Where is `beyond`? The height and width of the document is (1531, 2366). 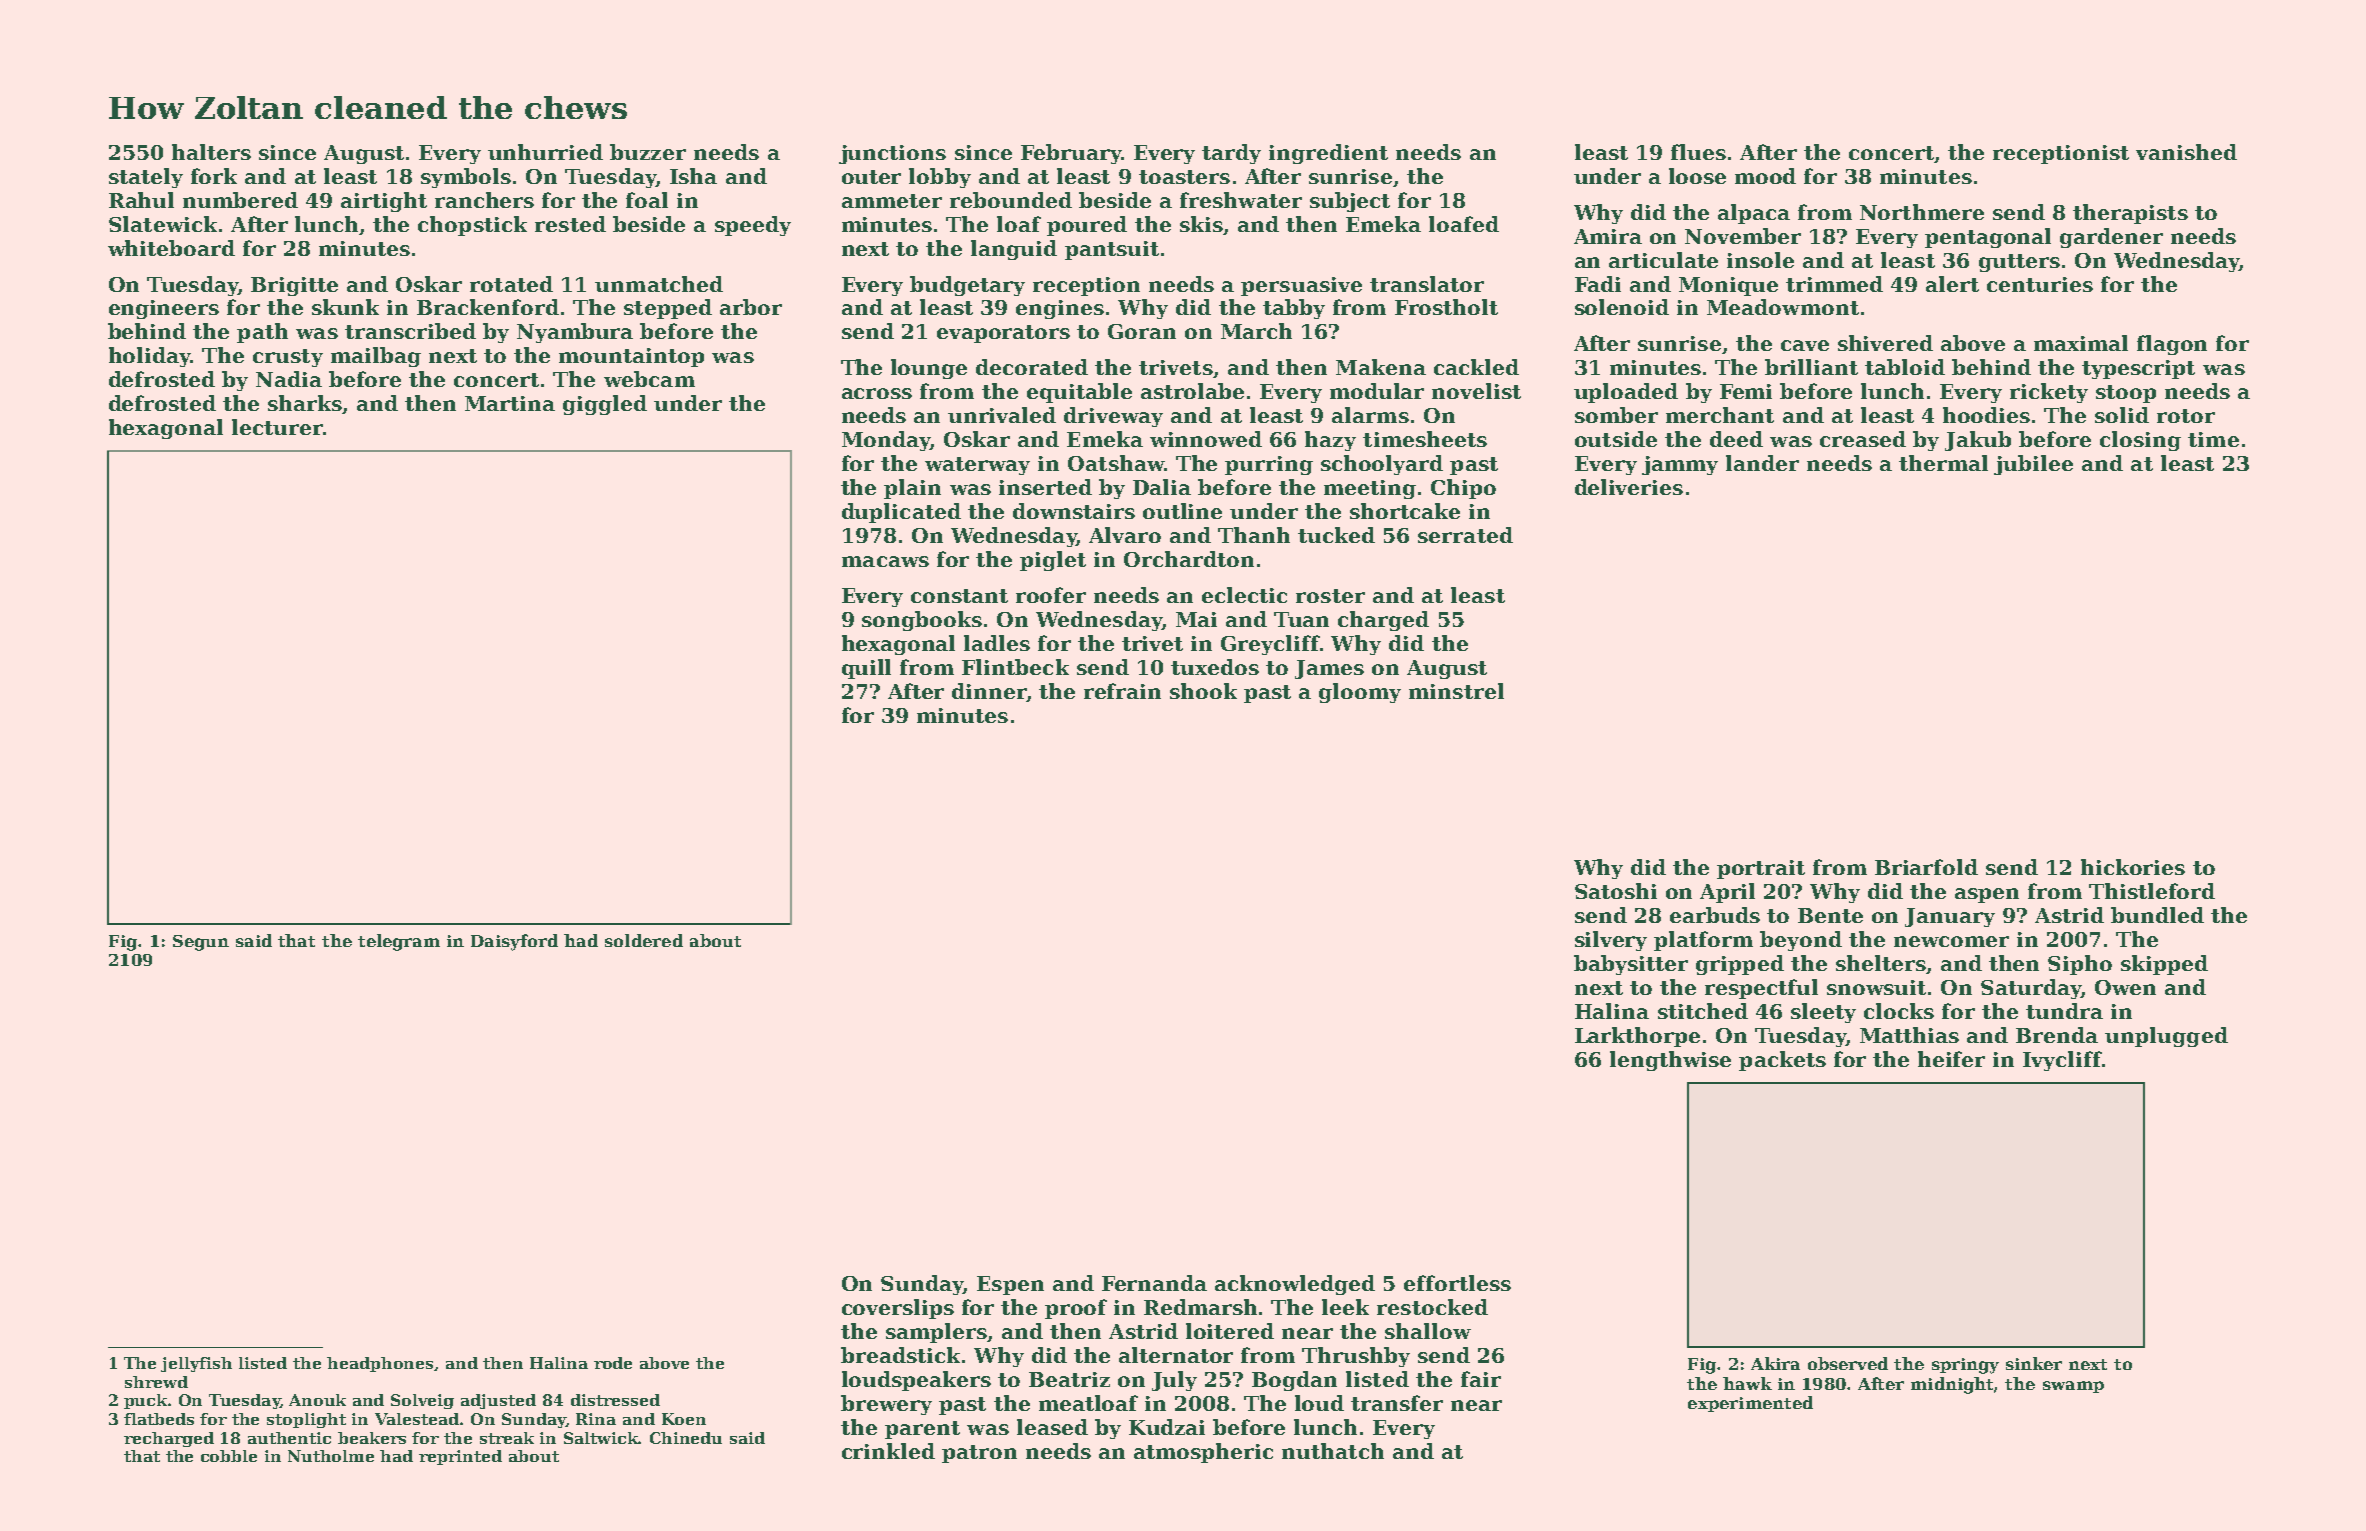 beyond is located at coordinates (1801, 941).
